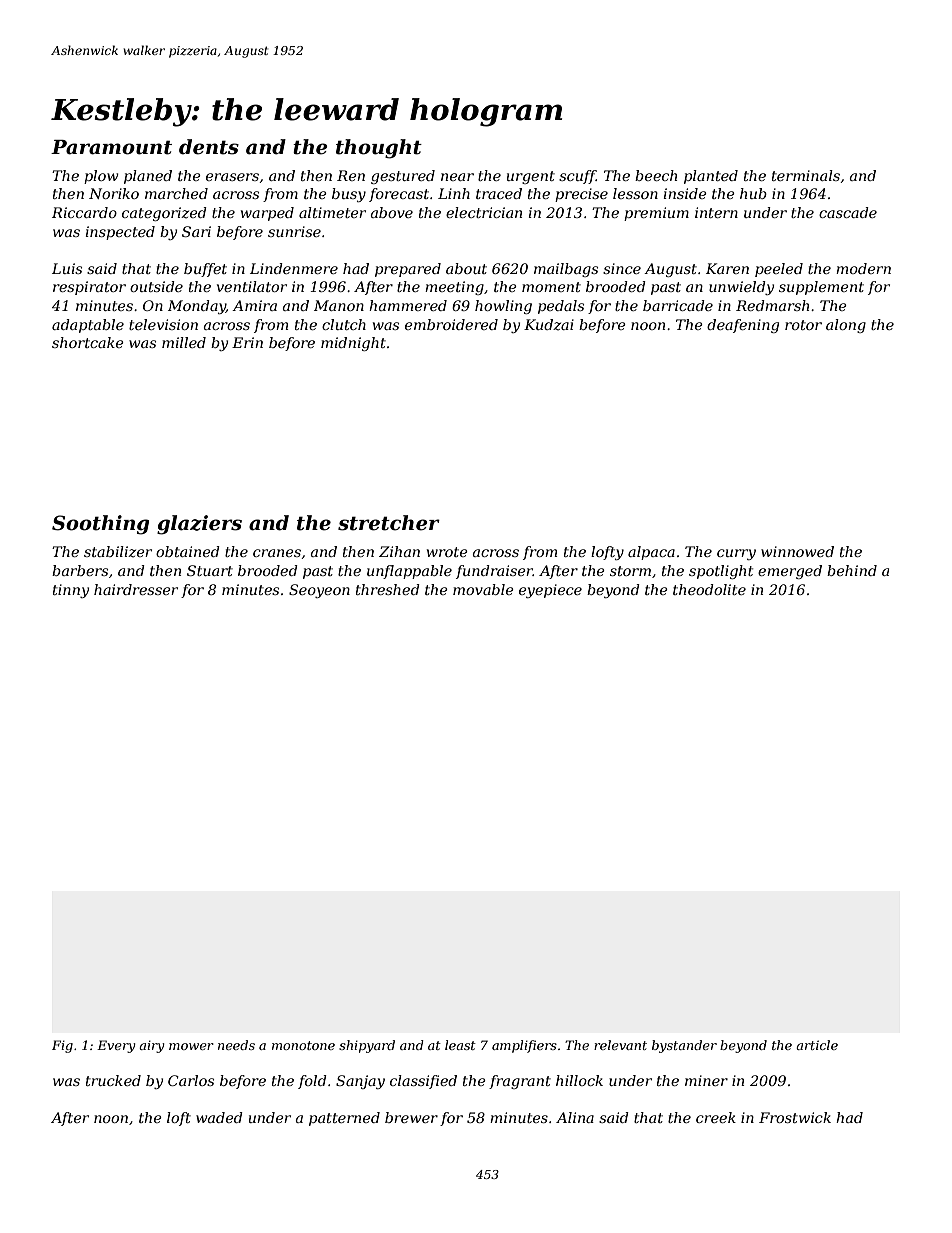 The width and height of the image is (952, 1233). Describe the element at coordinates (136, 589) in the image. I see `hairdresser` at that location.
